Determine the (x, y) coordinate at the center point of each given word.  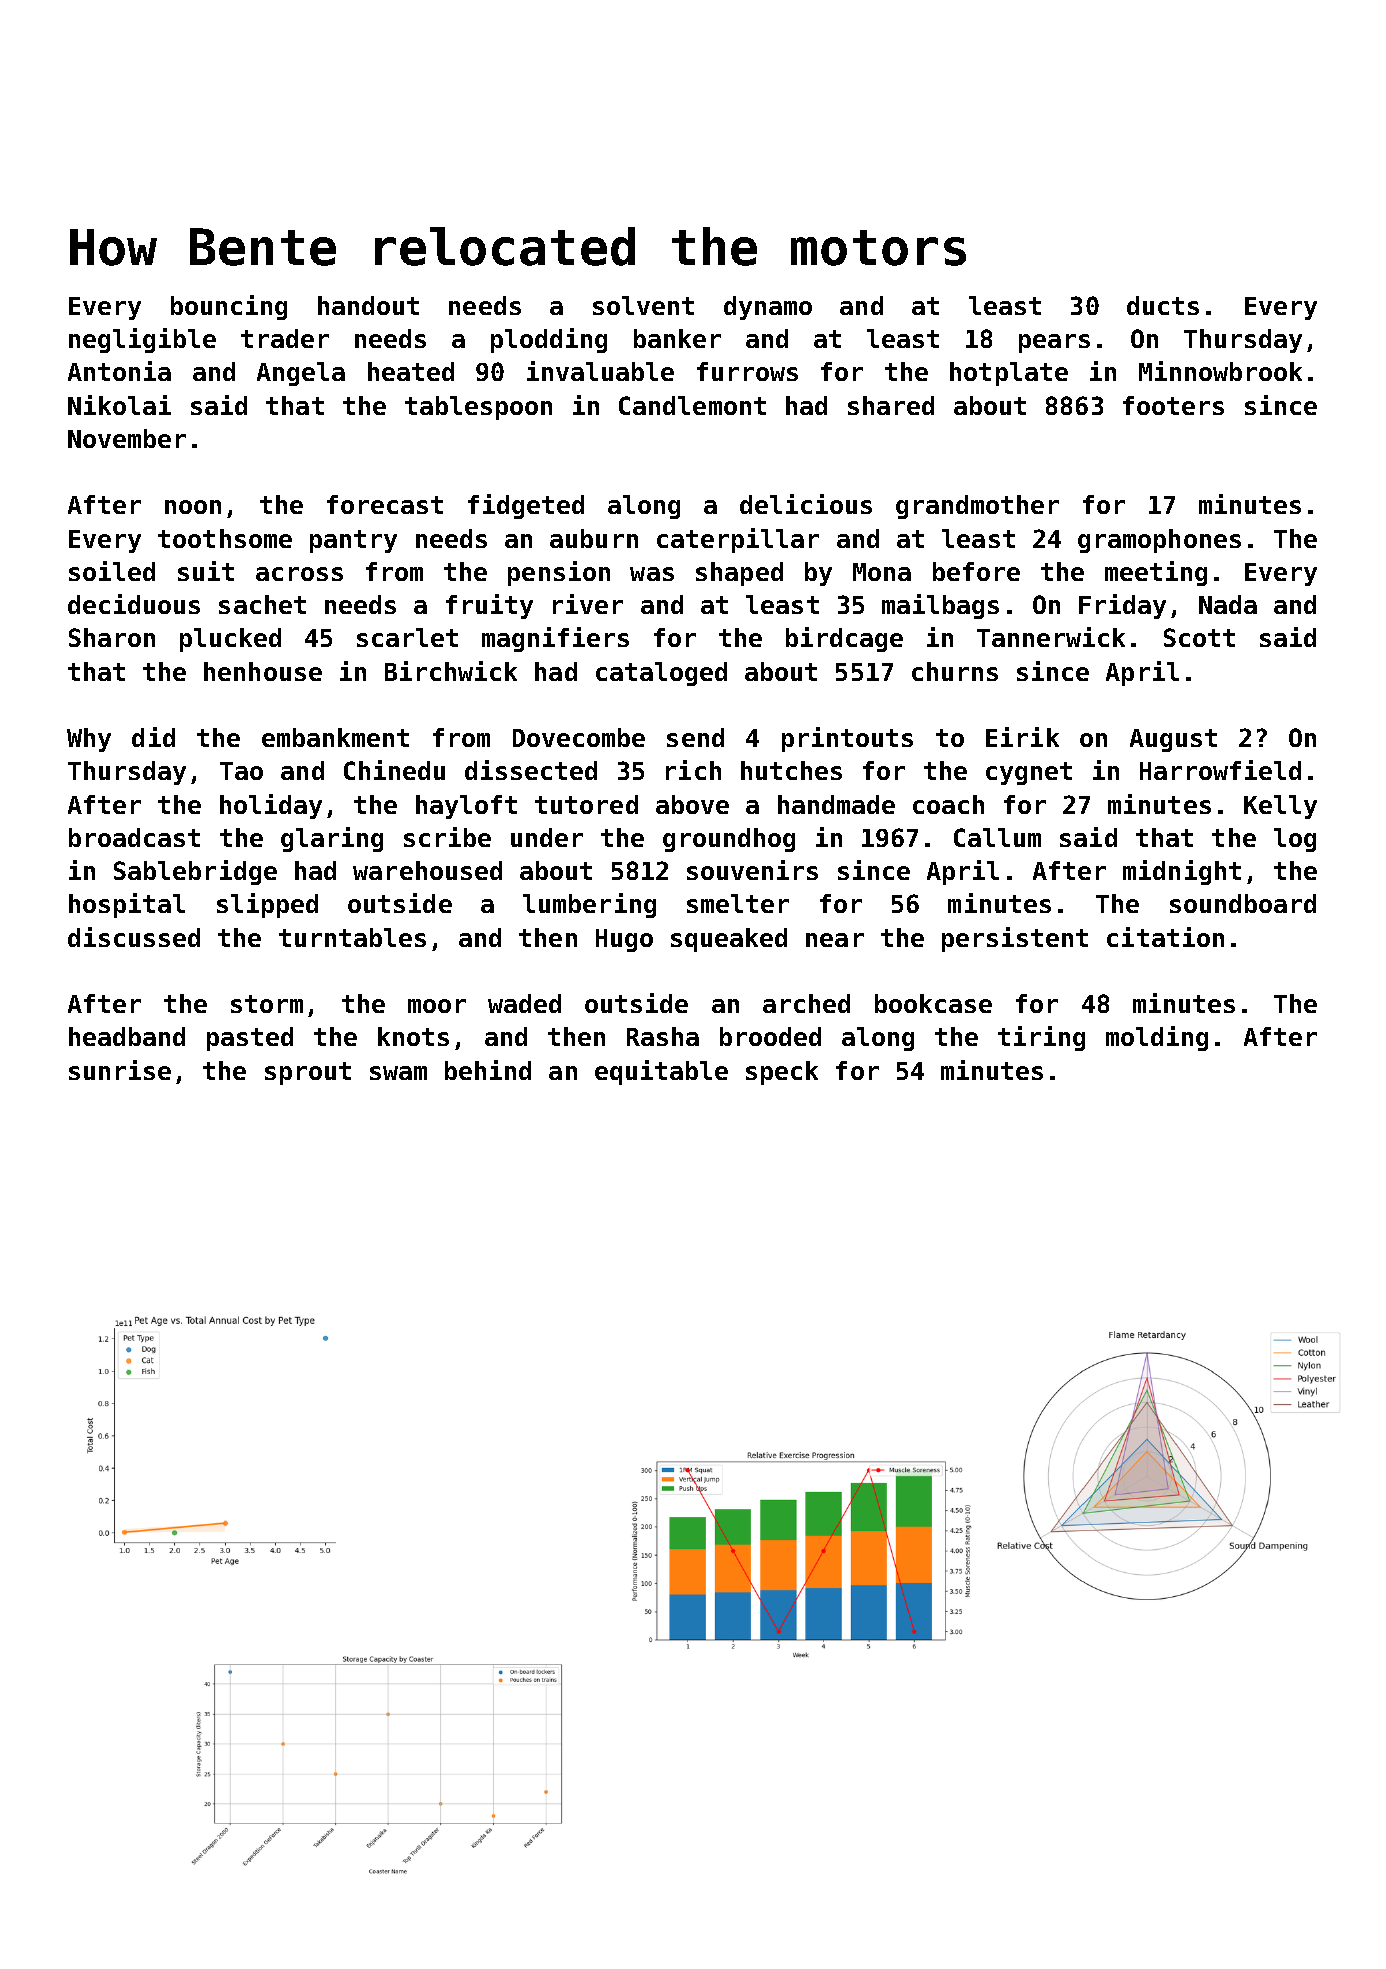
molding (1157, 1038)
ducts (1163, 305)
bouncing (229, 307)
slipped (267, 905)
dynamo (768, 308)
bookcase (933, 1003)
